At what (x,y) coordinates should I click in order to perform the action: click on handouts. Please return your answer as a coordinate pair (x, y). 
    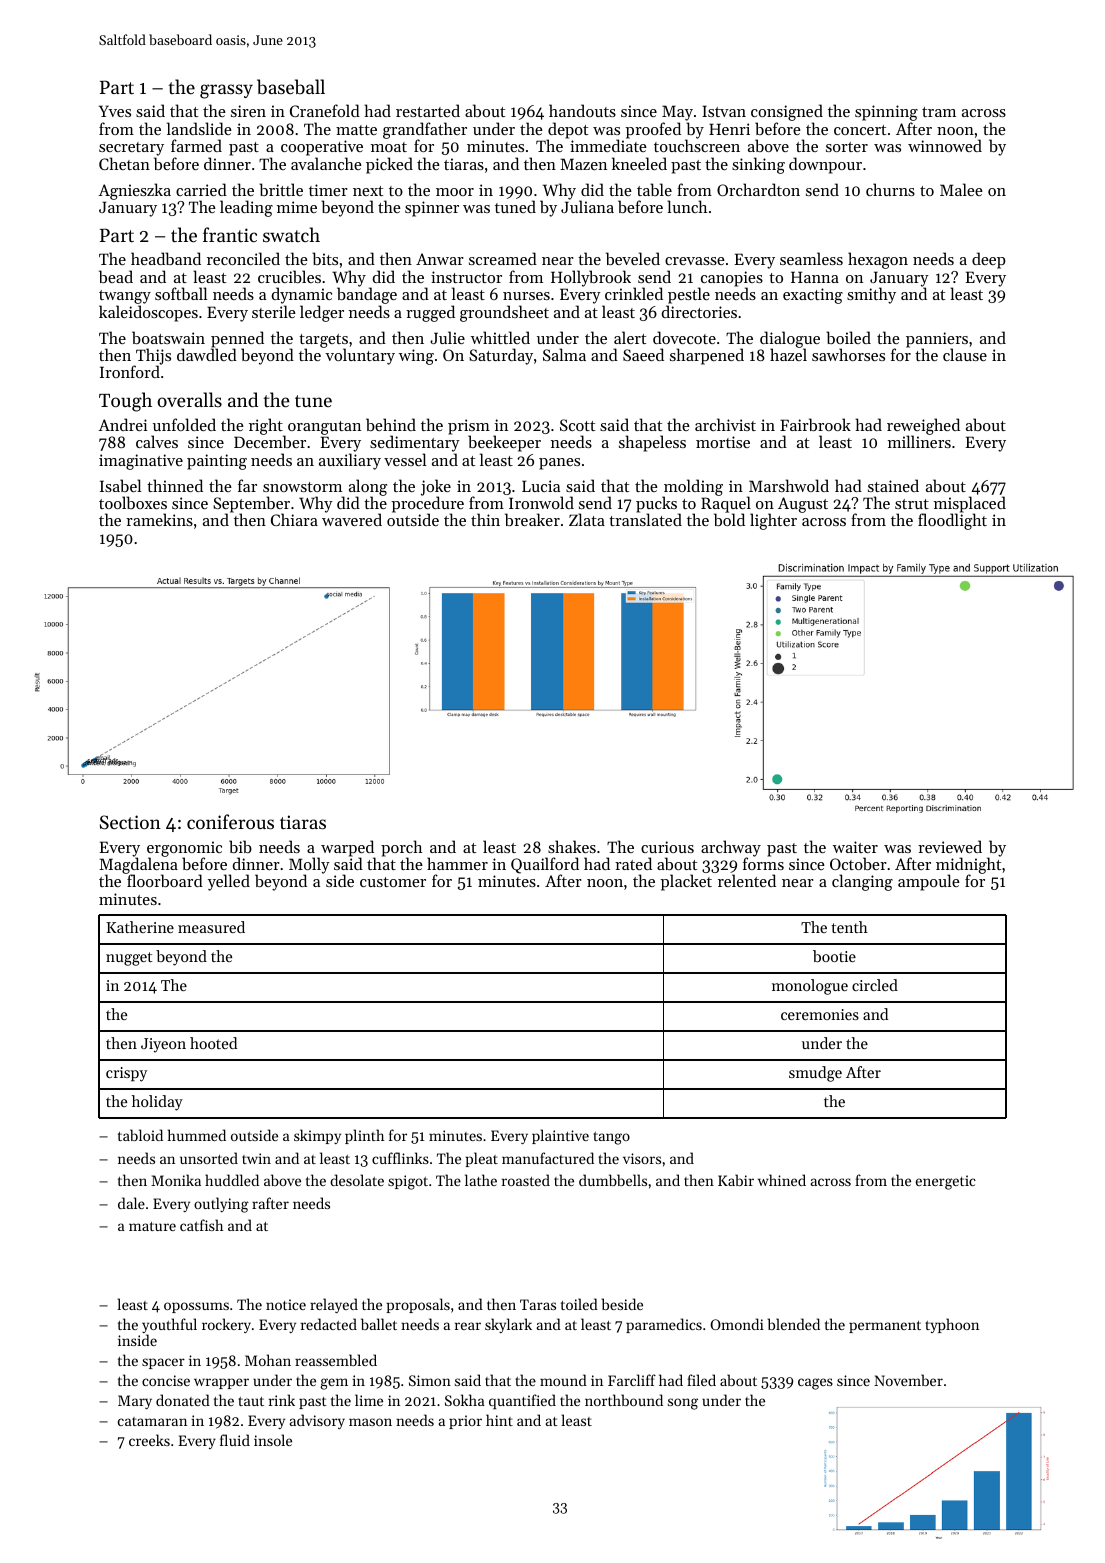
    Looking at the image, I should click on (582, 110).
